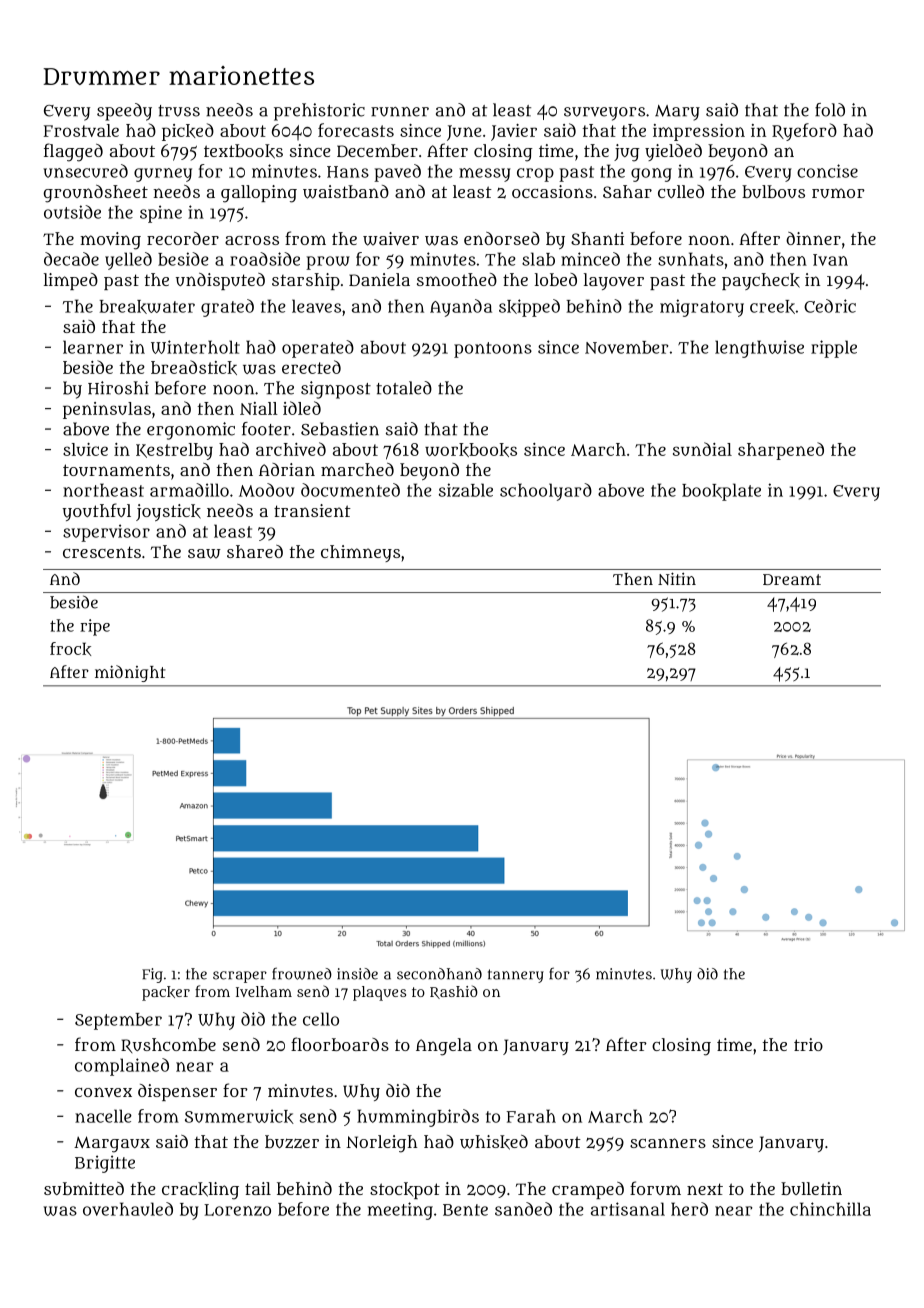  Describe the element at coordinates (808, 1044) in the screenshot. I see `trio` at that location.
